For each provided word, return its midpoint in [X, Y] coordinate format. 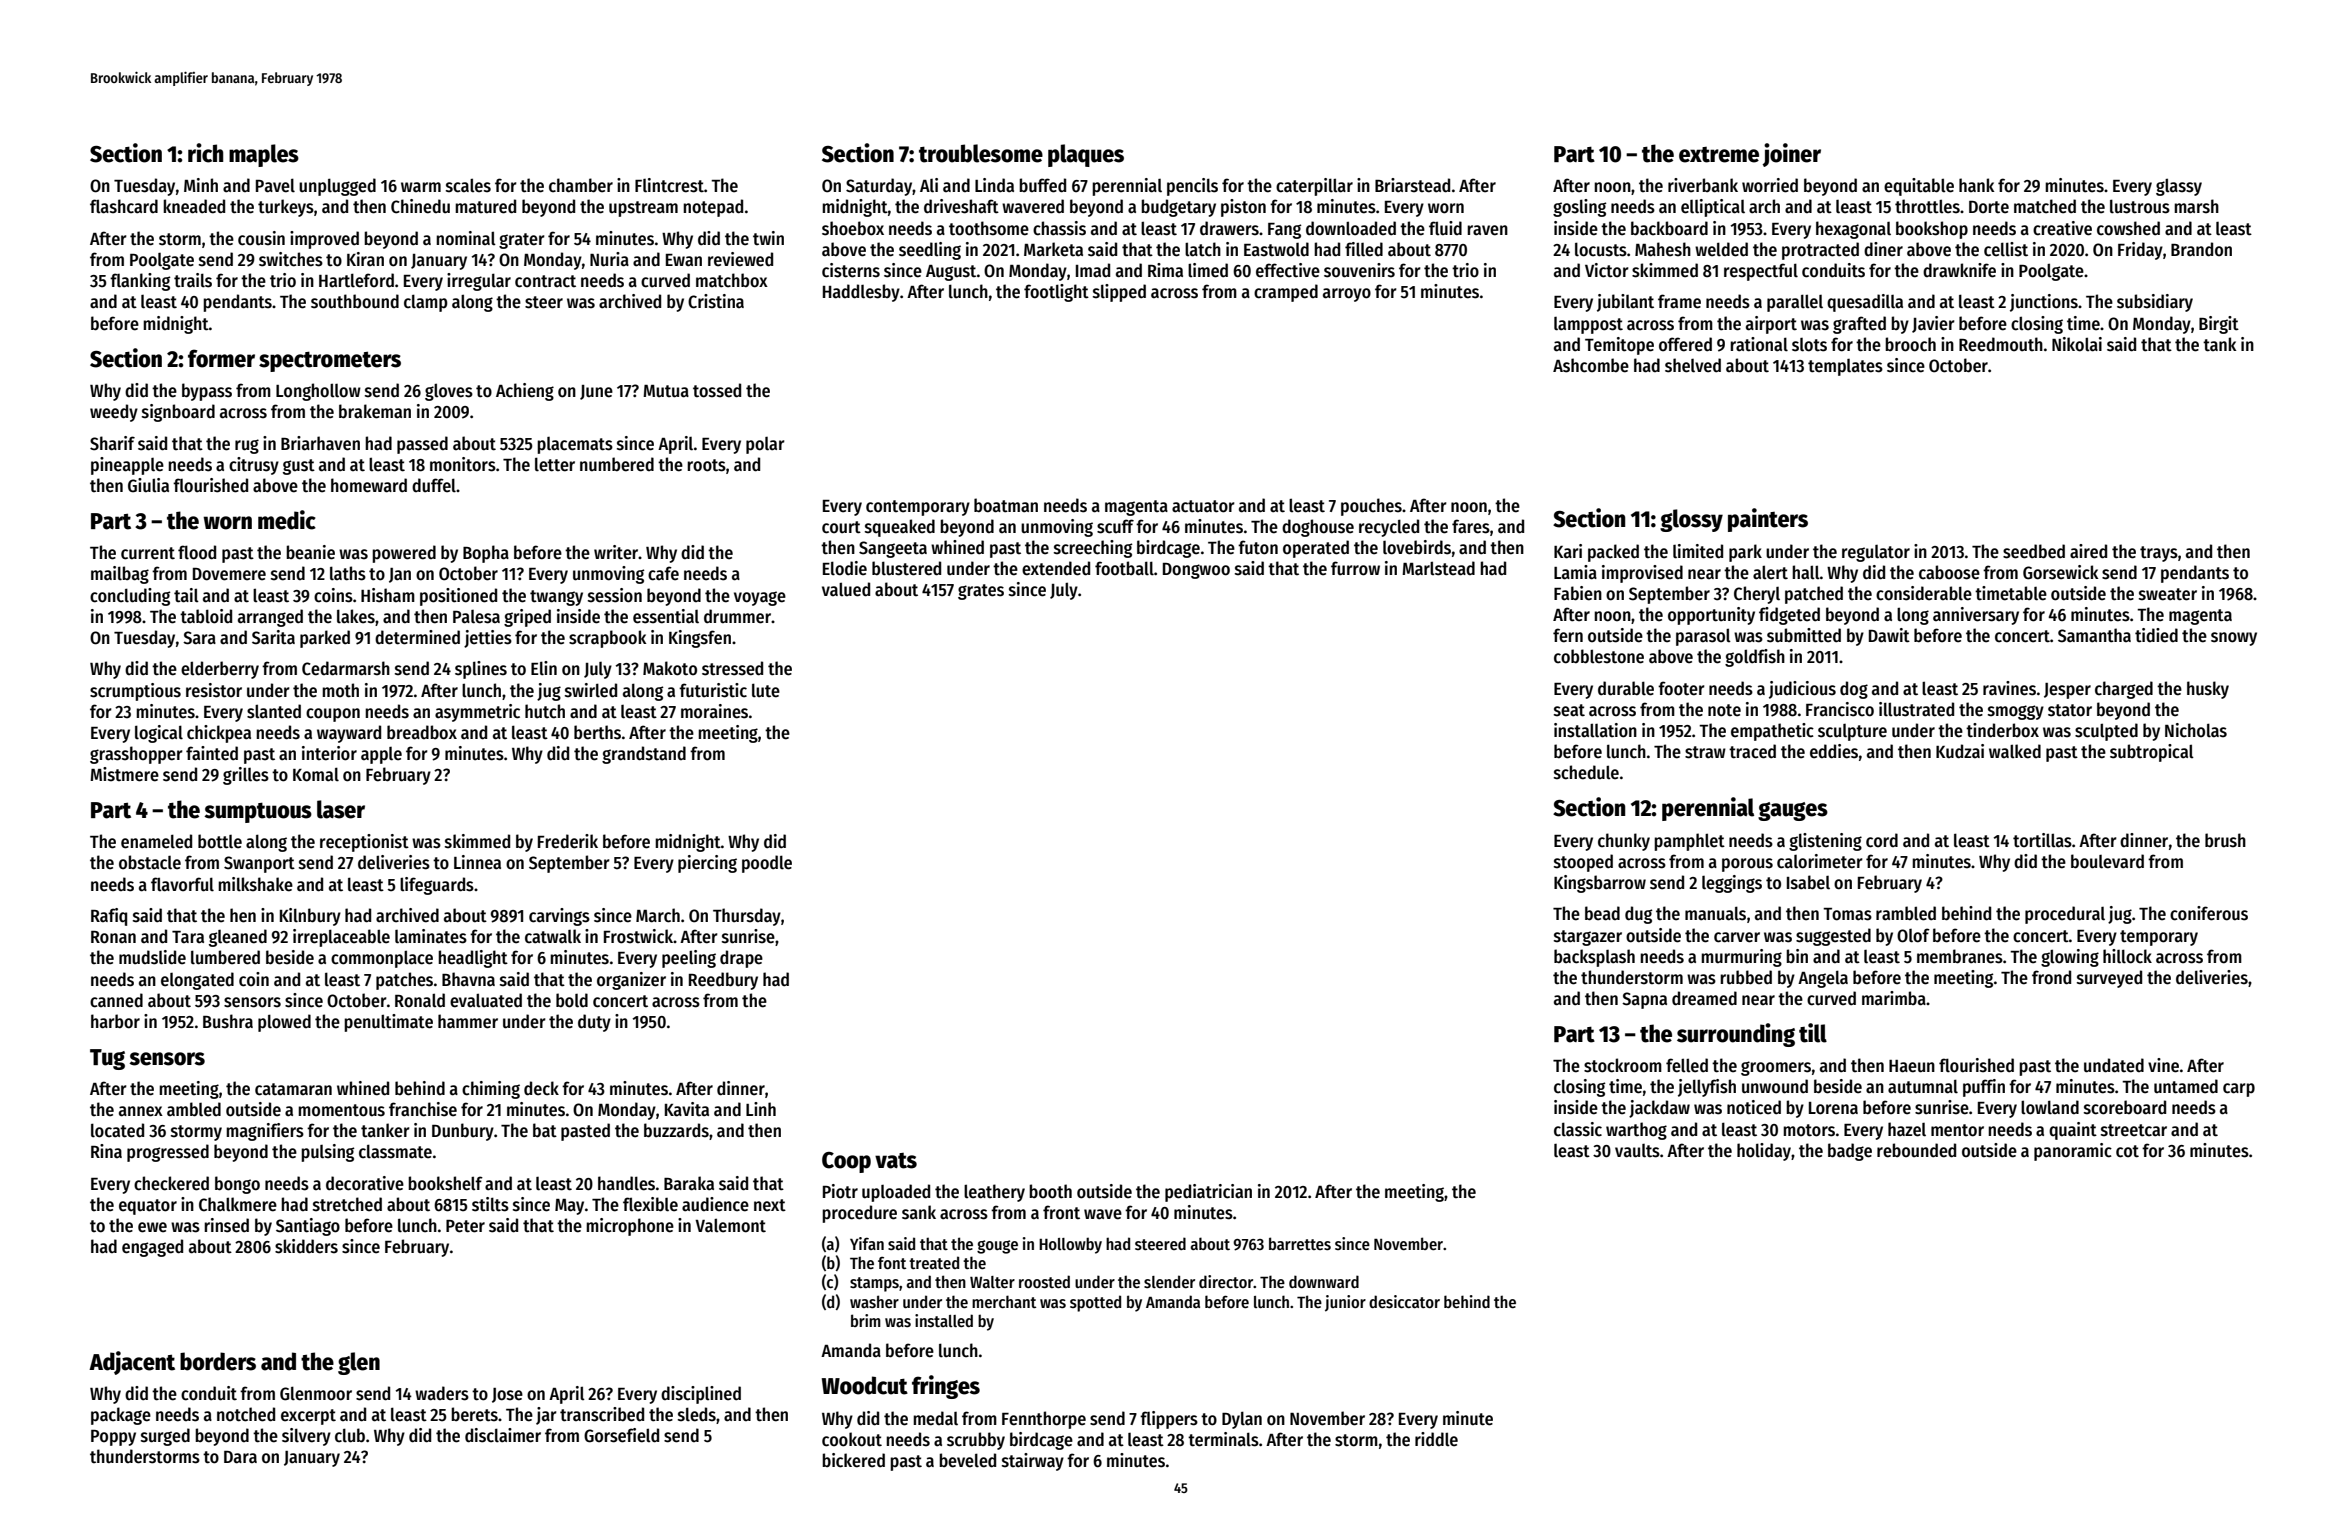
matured [485, 206]
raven [1487, 230]
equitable [1919, 187]
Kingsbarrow [1600, 884]
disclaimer [503, 1435]
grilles [246, 776]
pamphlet [1689, 842]
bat [545, 1130]
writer [616, 552]
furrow [1355, 568]
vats [896, 1161]
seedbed [2034, 551]
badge [1850, 1152]
